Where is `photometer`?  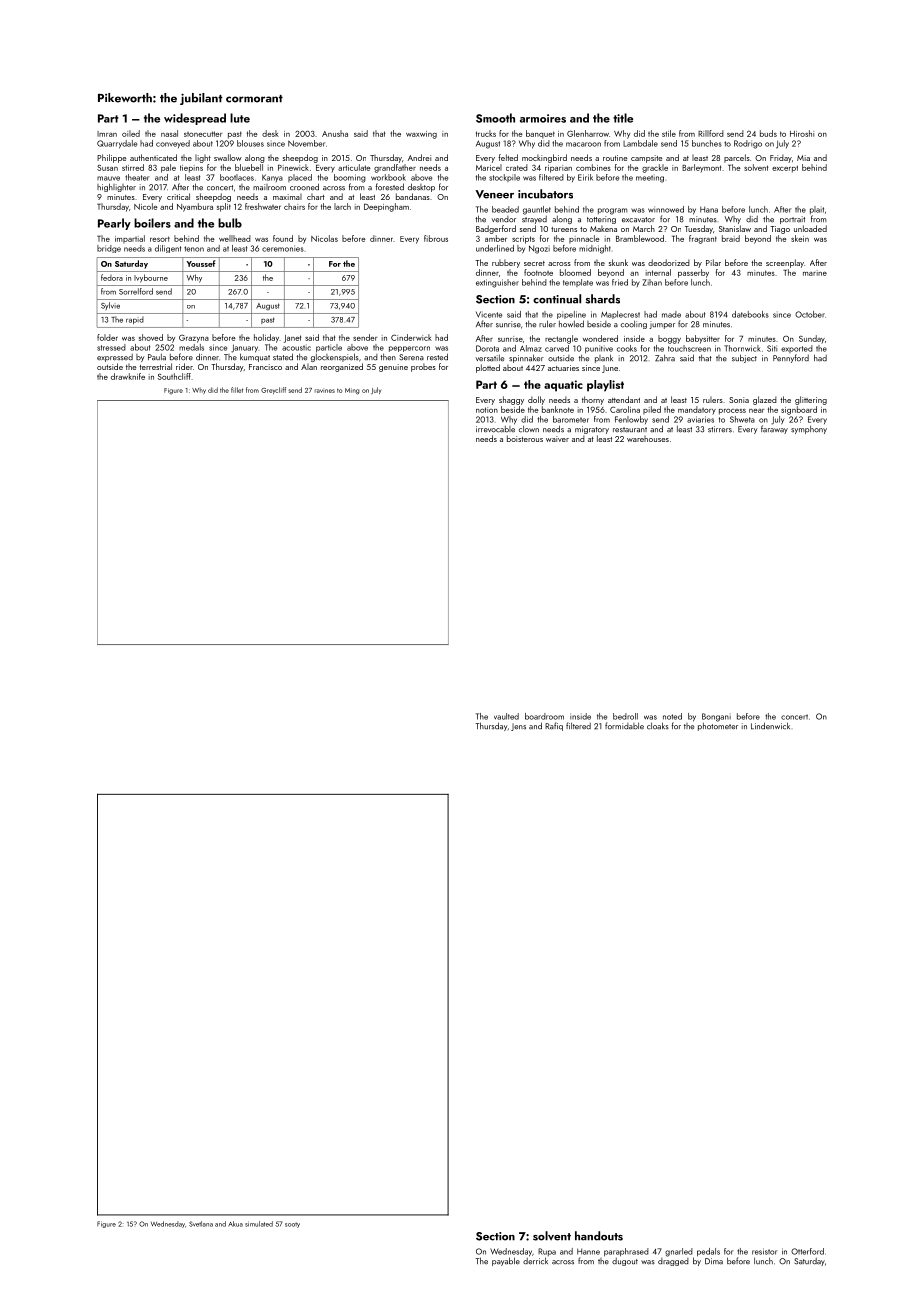
photometer is located at coordinates (718, 727).
